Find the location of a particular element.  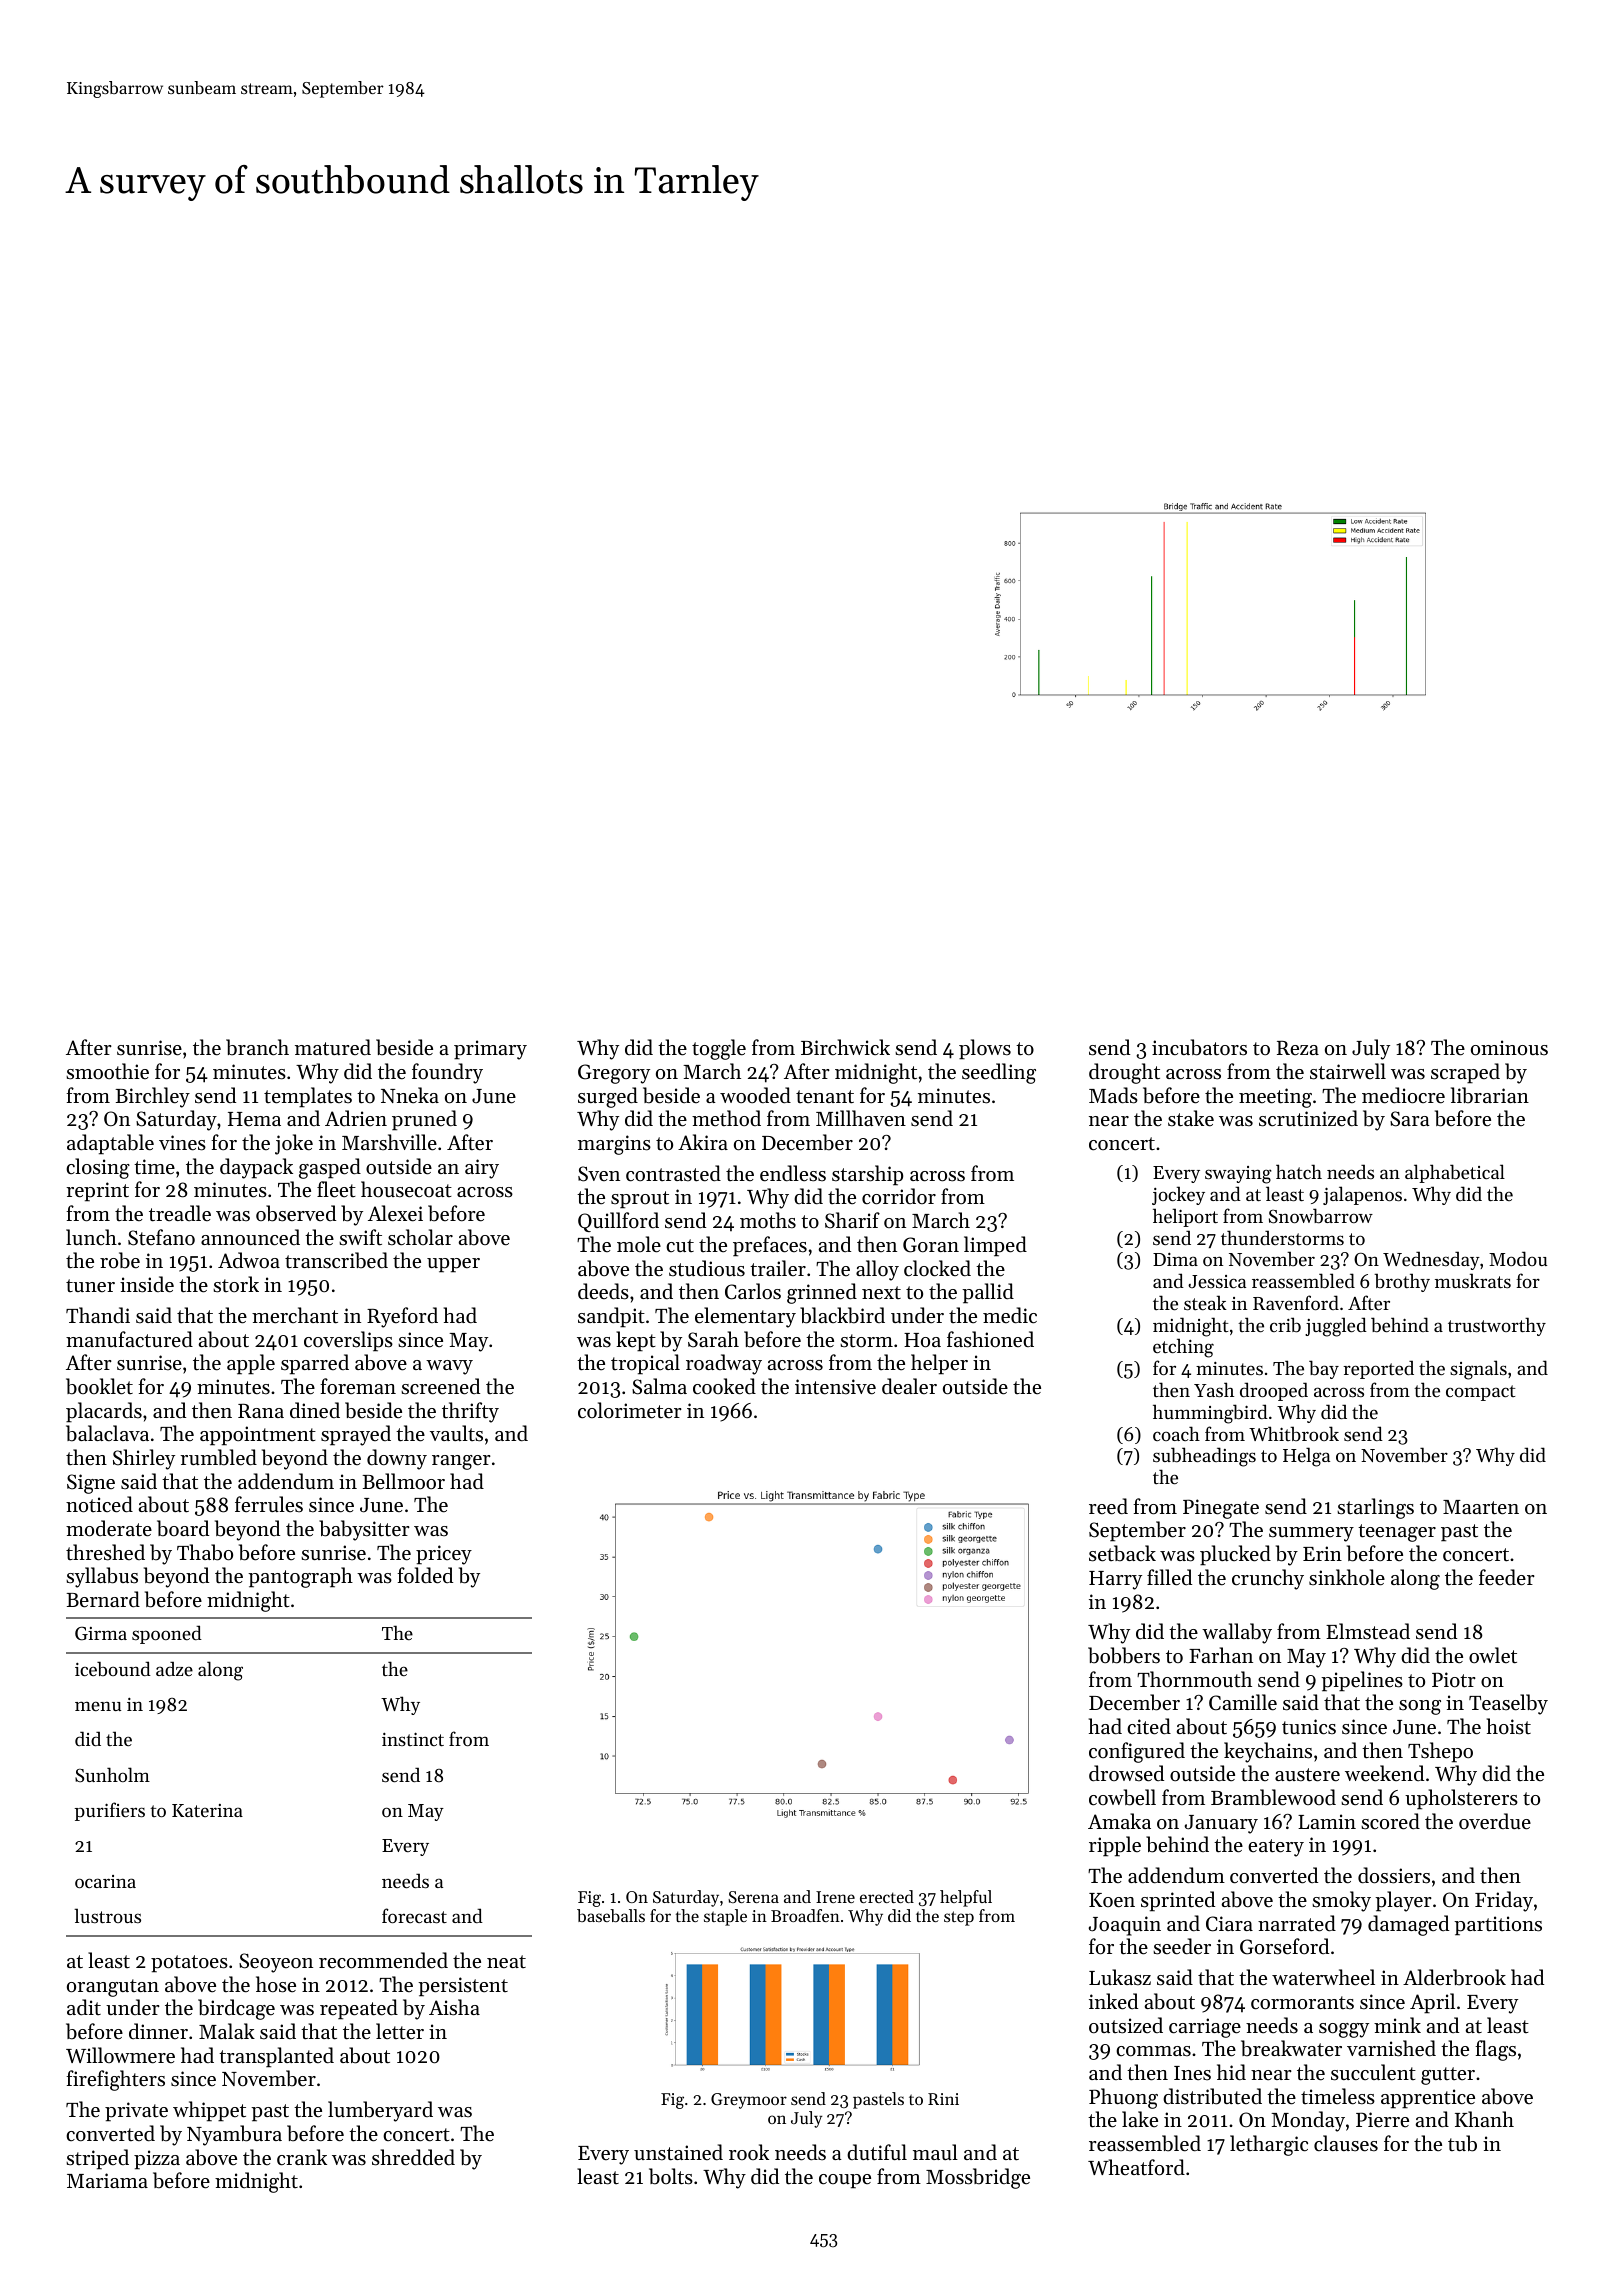

plows is located at coordinates (985, 1049).
